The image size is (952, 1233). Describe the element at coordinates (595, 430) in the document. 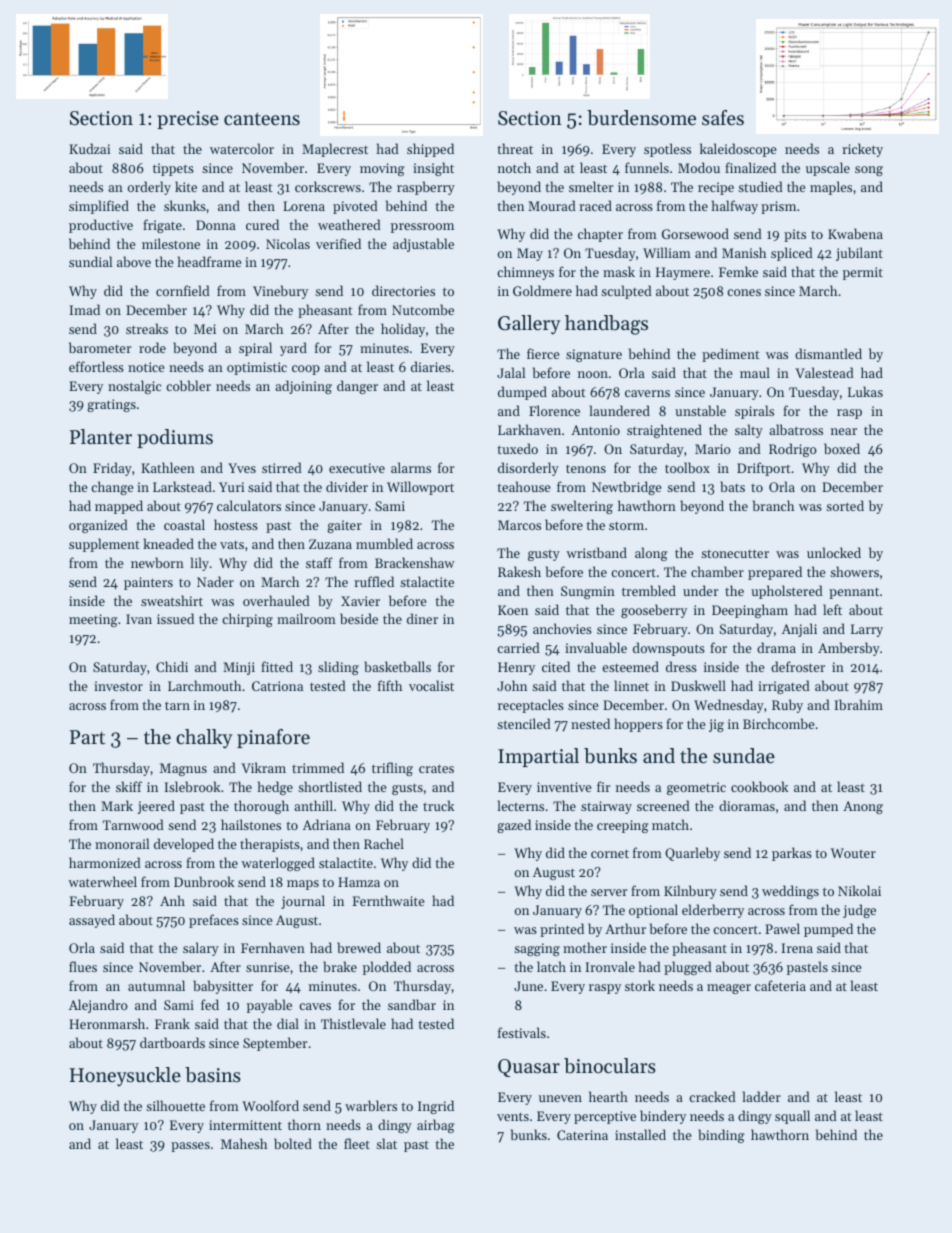

I see `Antonio` at that location.
